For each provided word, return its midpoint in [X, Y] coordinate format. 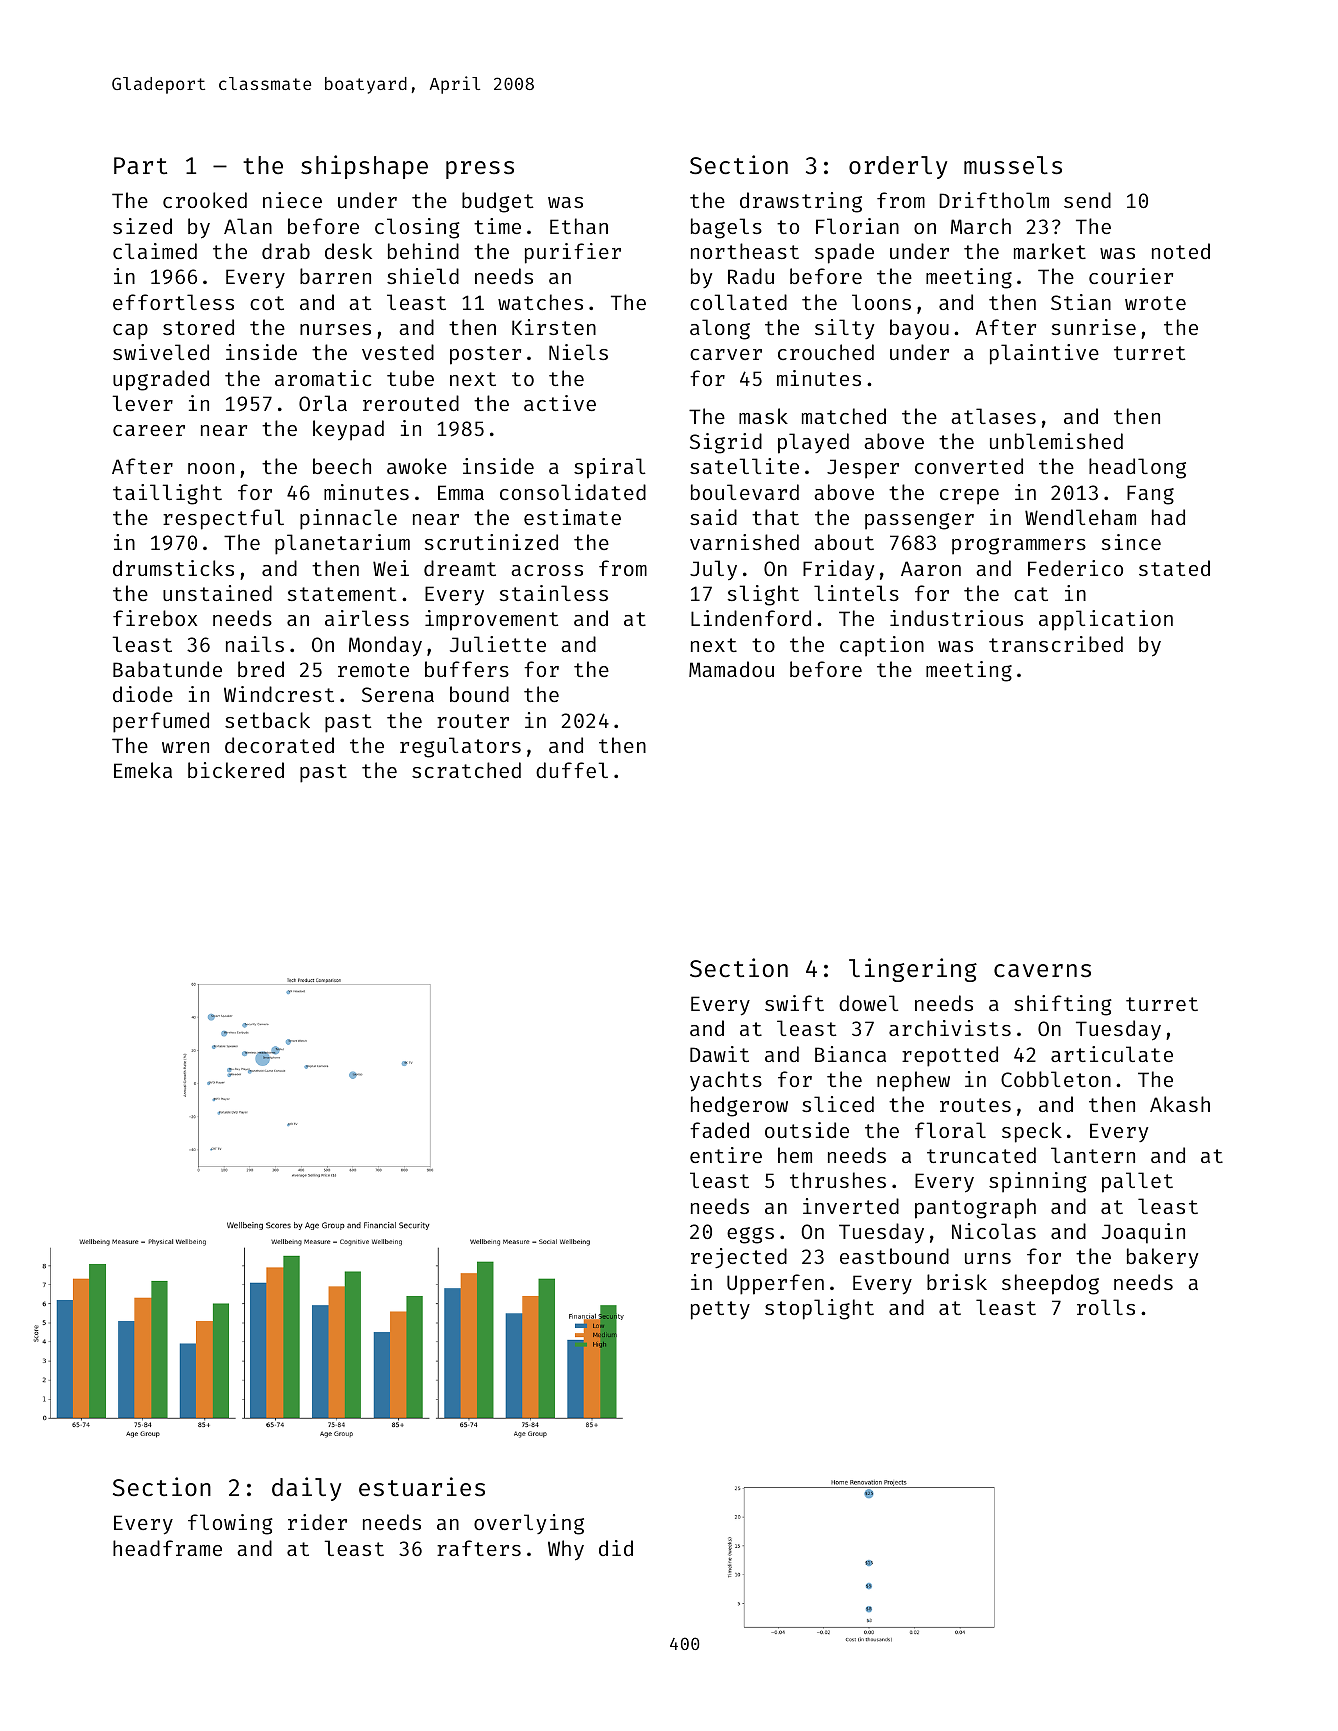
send [1087, 200]
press [480, 170]
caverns [1042, 970]
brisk [957, 1282]
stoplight [819, 1309]
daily [306, 1489]
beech [342, 466]
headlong [1137, 468]
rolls [1106, 1307]
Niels [578, 352]
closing [417, 228]
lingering [913, 970]
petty [720, 1310]
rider [317, 1522]
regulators [460, 747]
